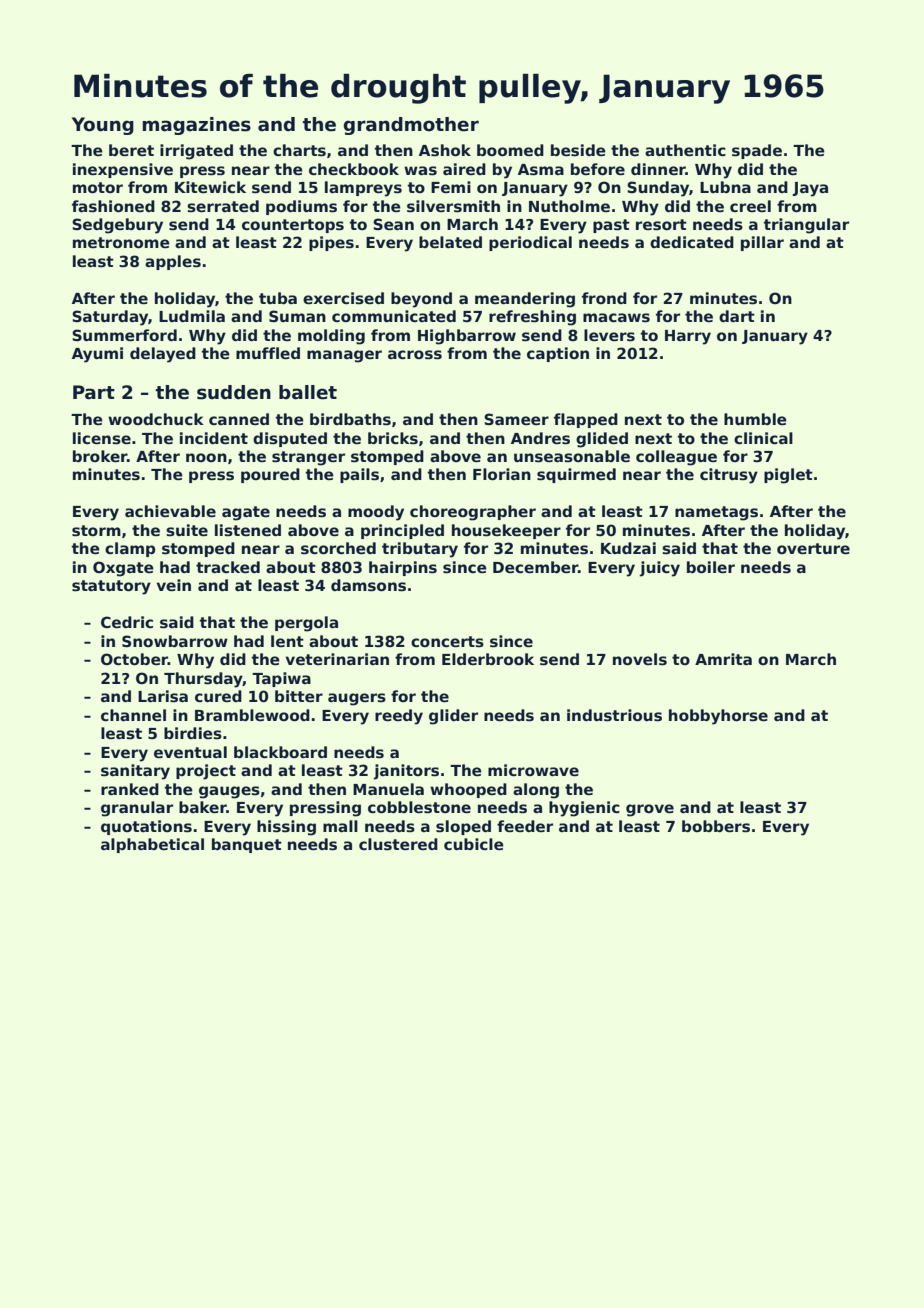  Describe the element at coordinates (133, 715) in the image. I see `channel` at that location.
